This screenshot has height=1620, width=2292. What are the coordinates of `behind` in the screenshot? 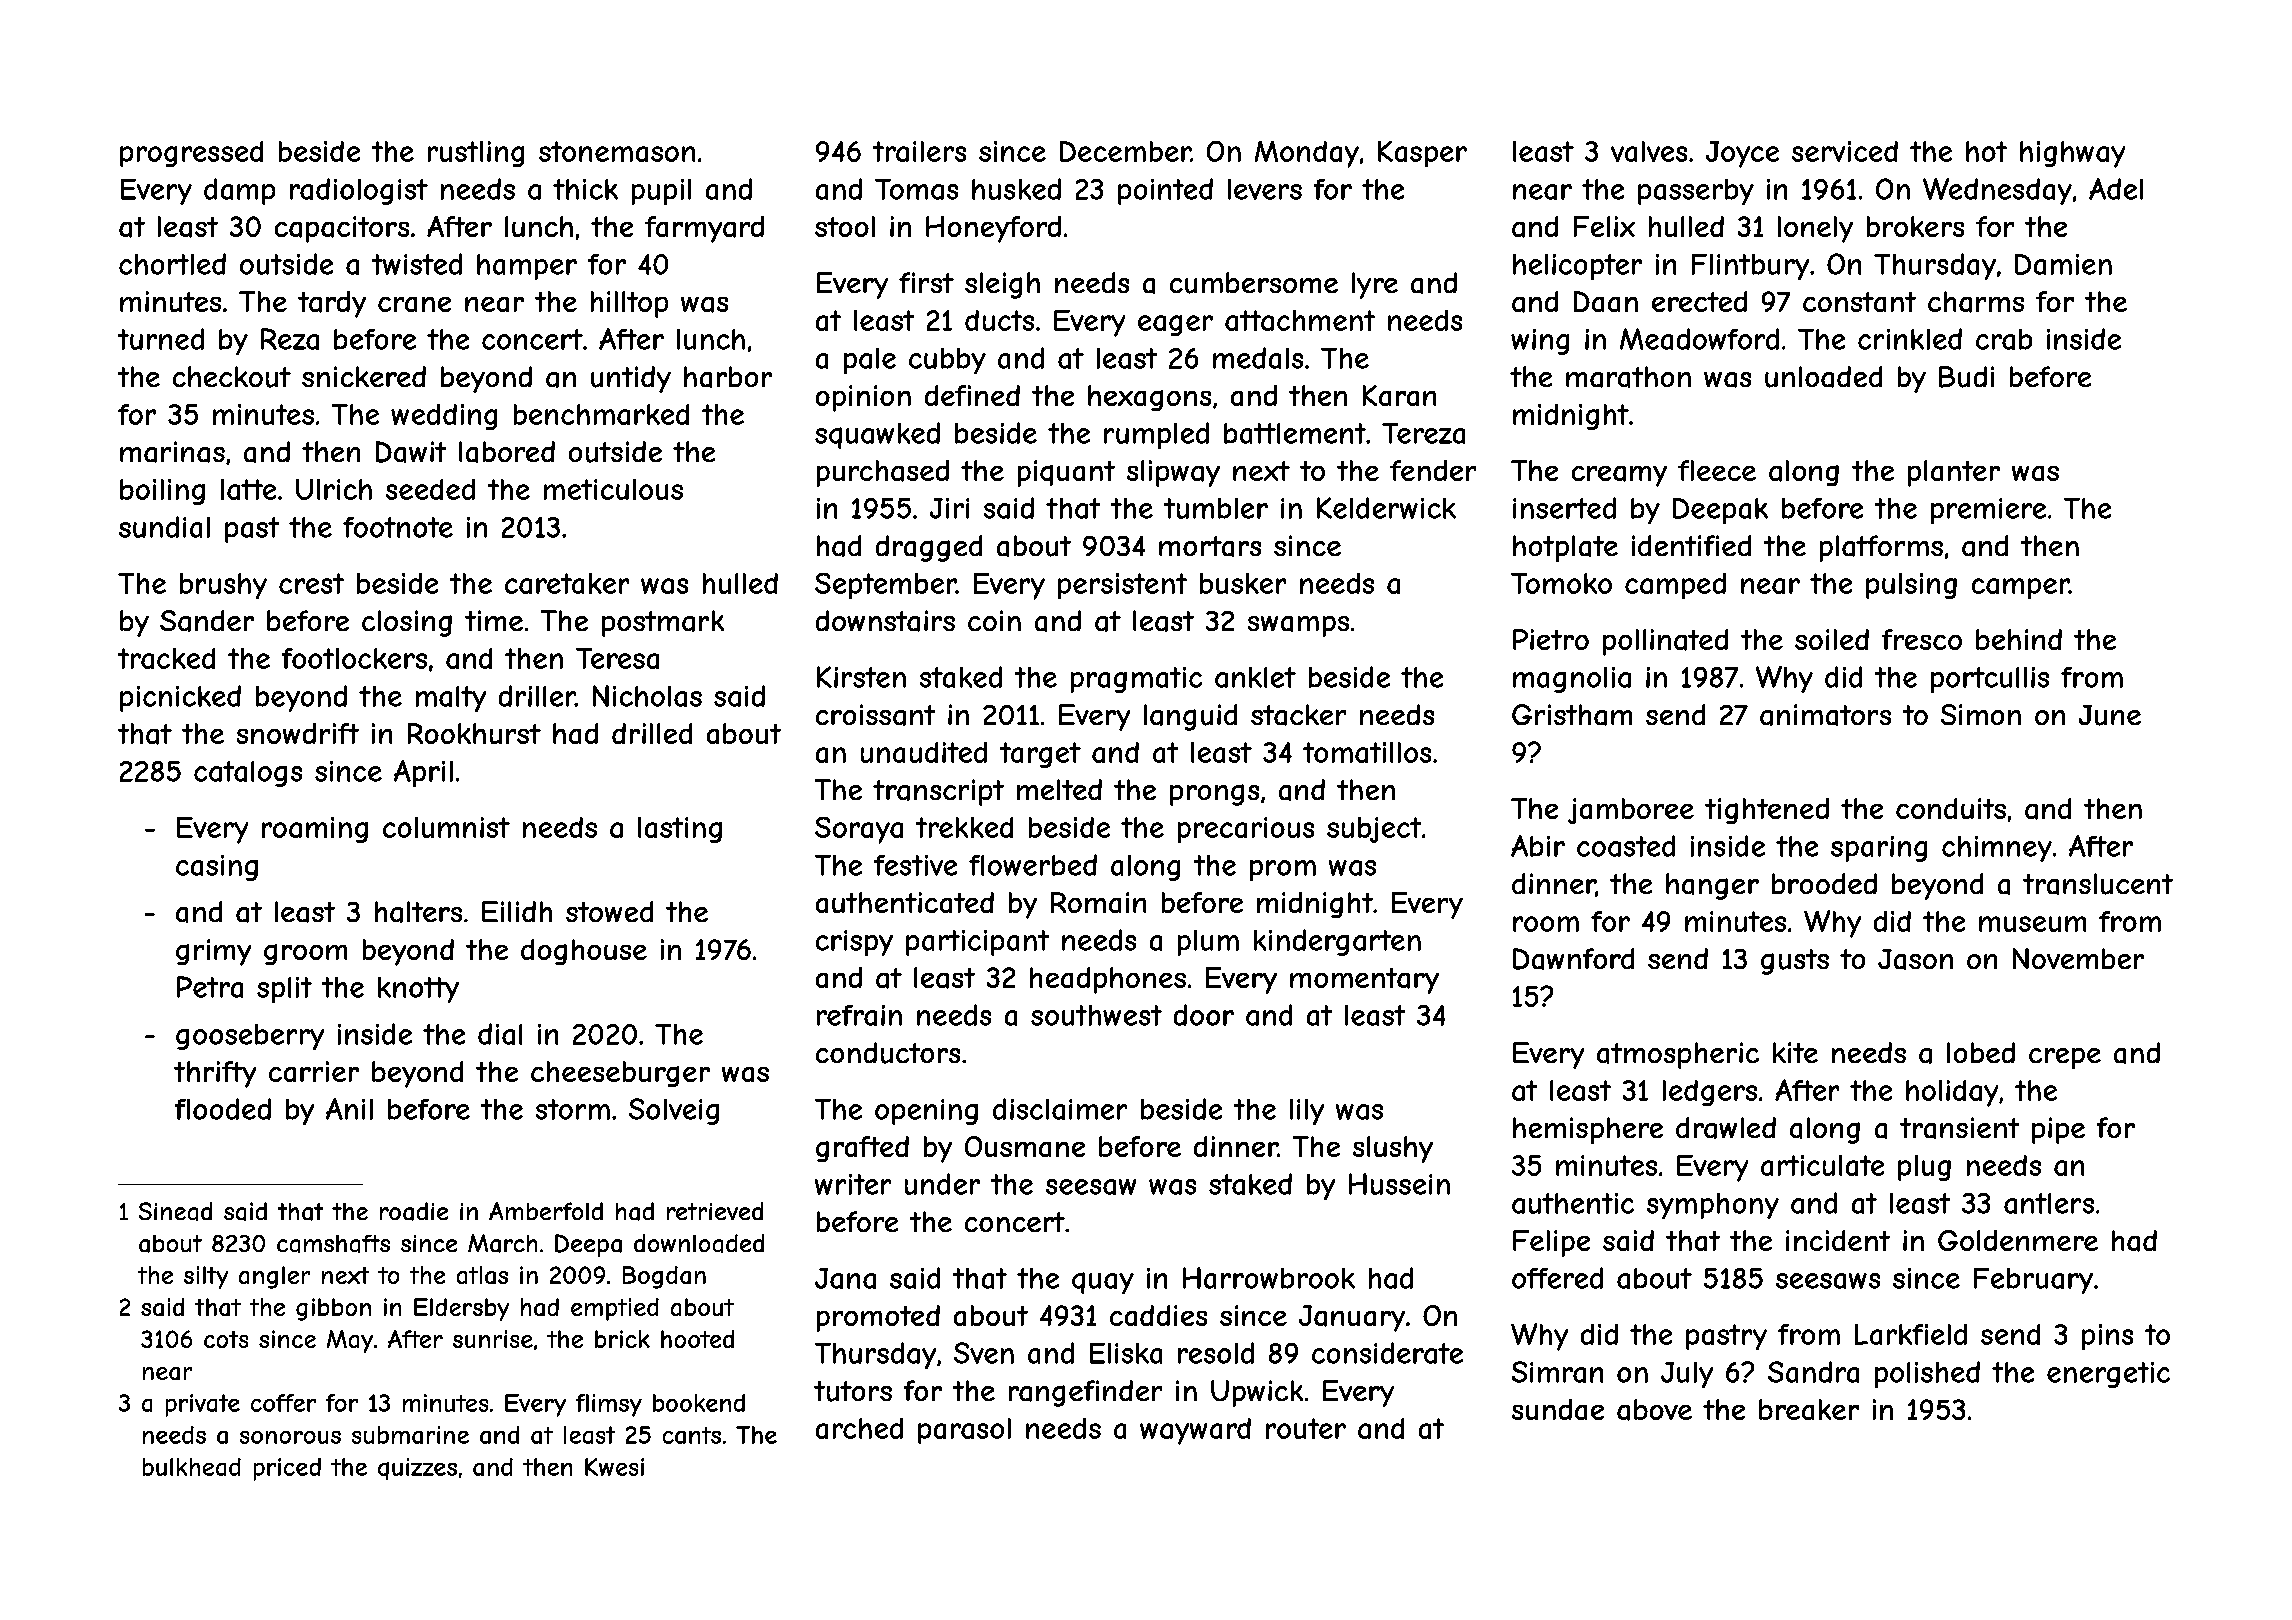 It's located at (2019, 639).
